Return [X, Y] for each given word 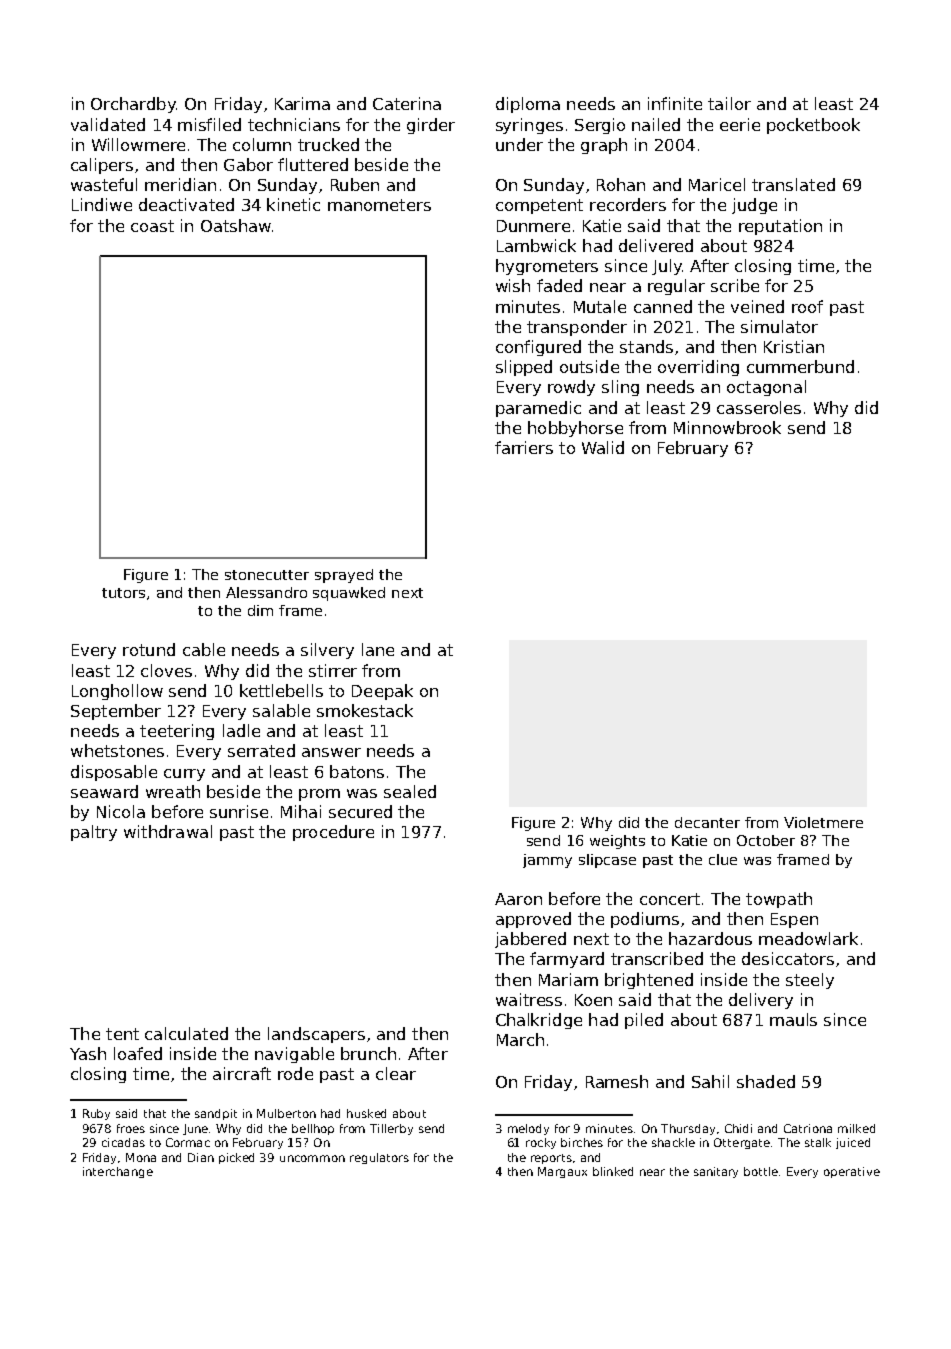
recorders [628, 204]
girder [431, 126]
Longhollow [117, 692]
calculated [186, 1033]
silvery [327, 651]
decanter [707, 822]
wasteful [104, 184]
